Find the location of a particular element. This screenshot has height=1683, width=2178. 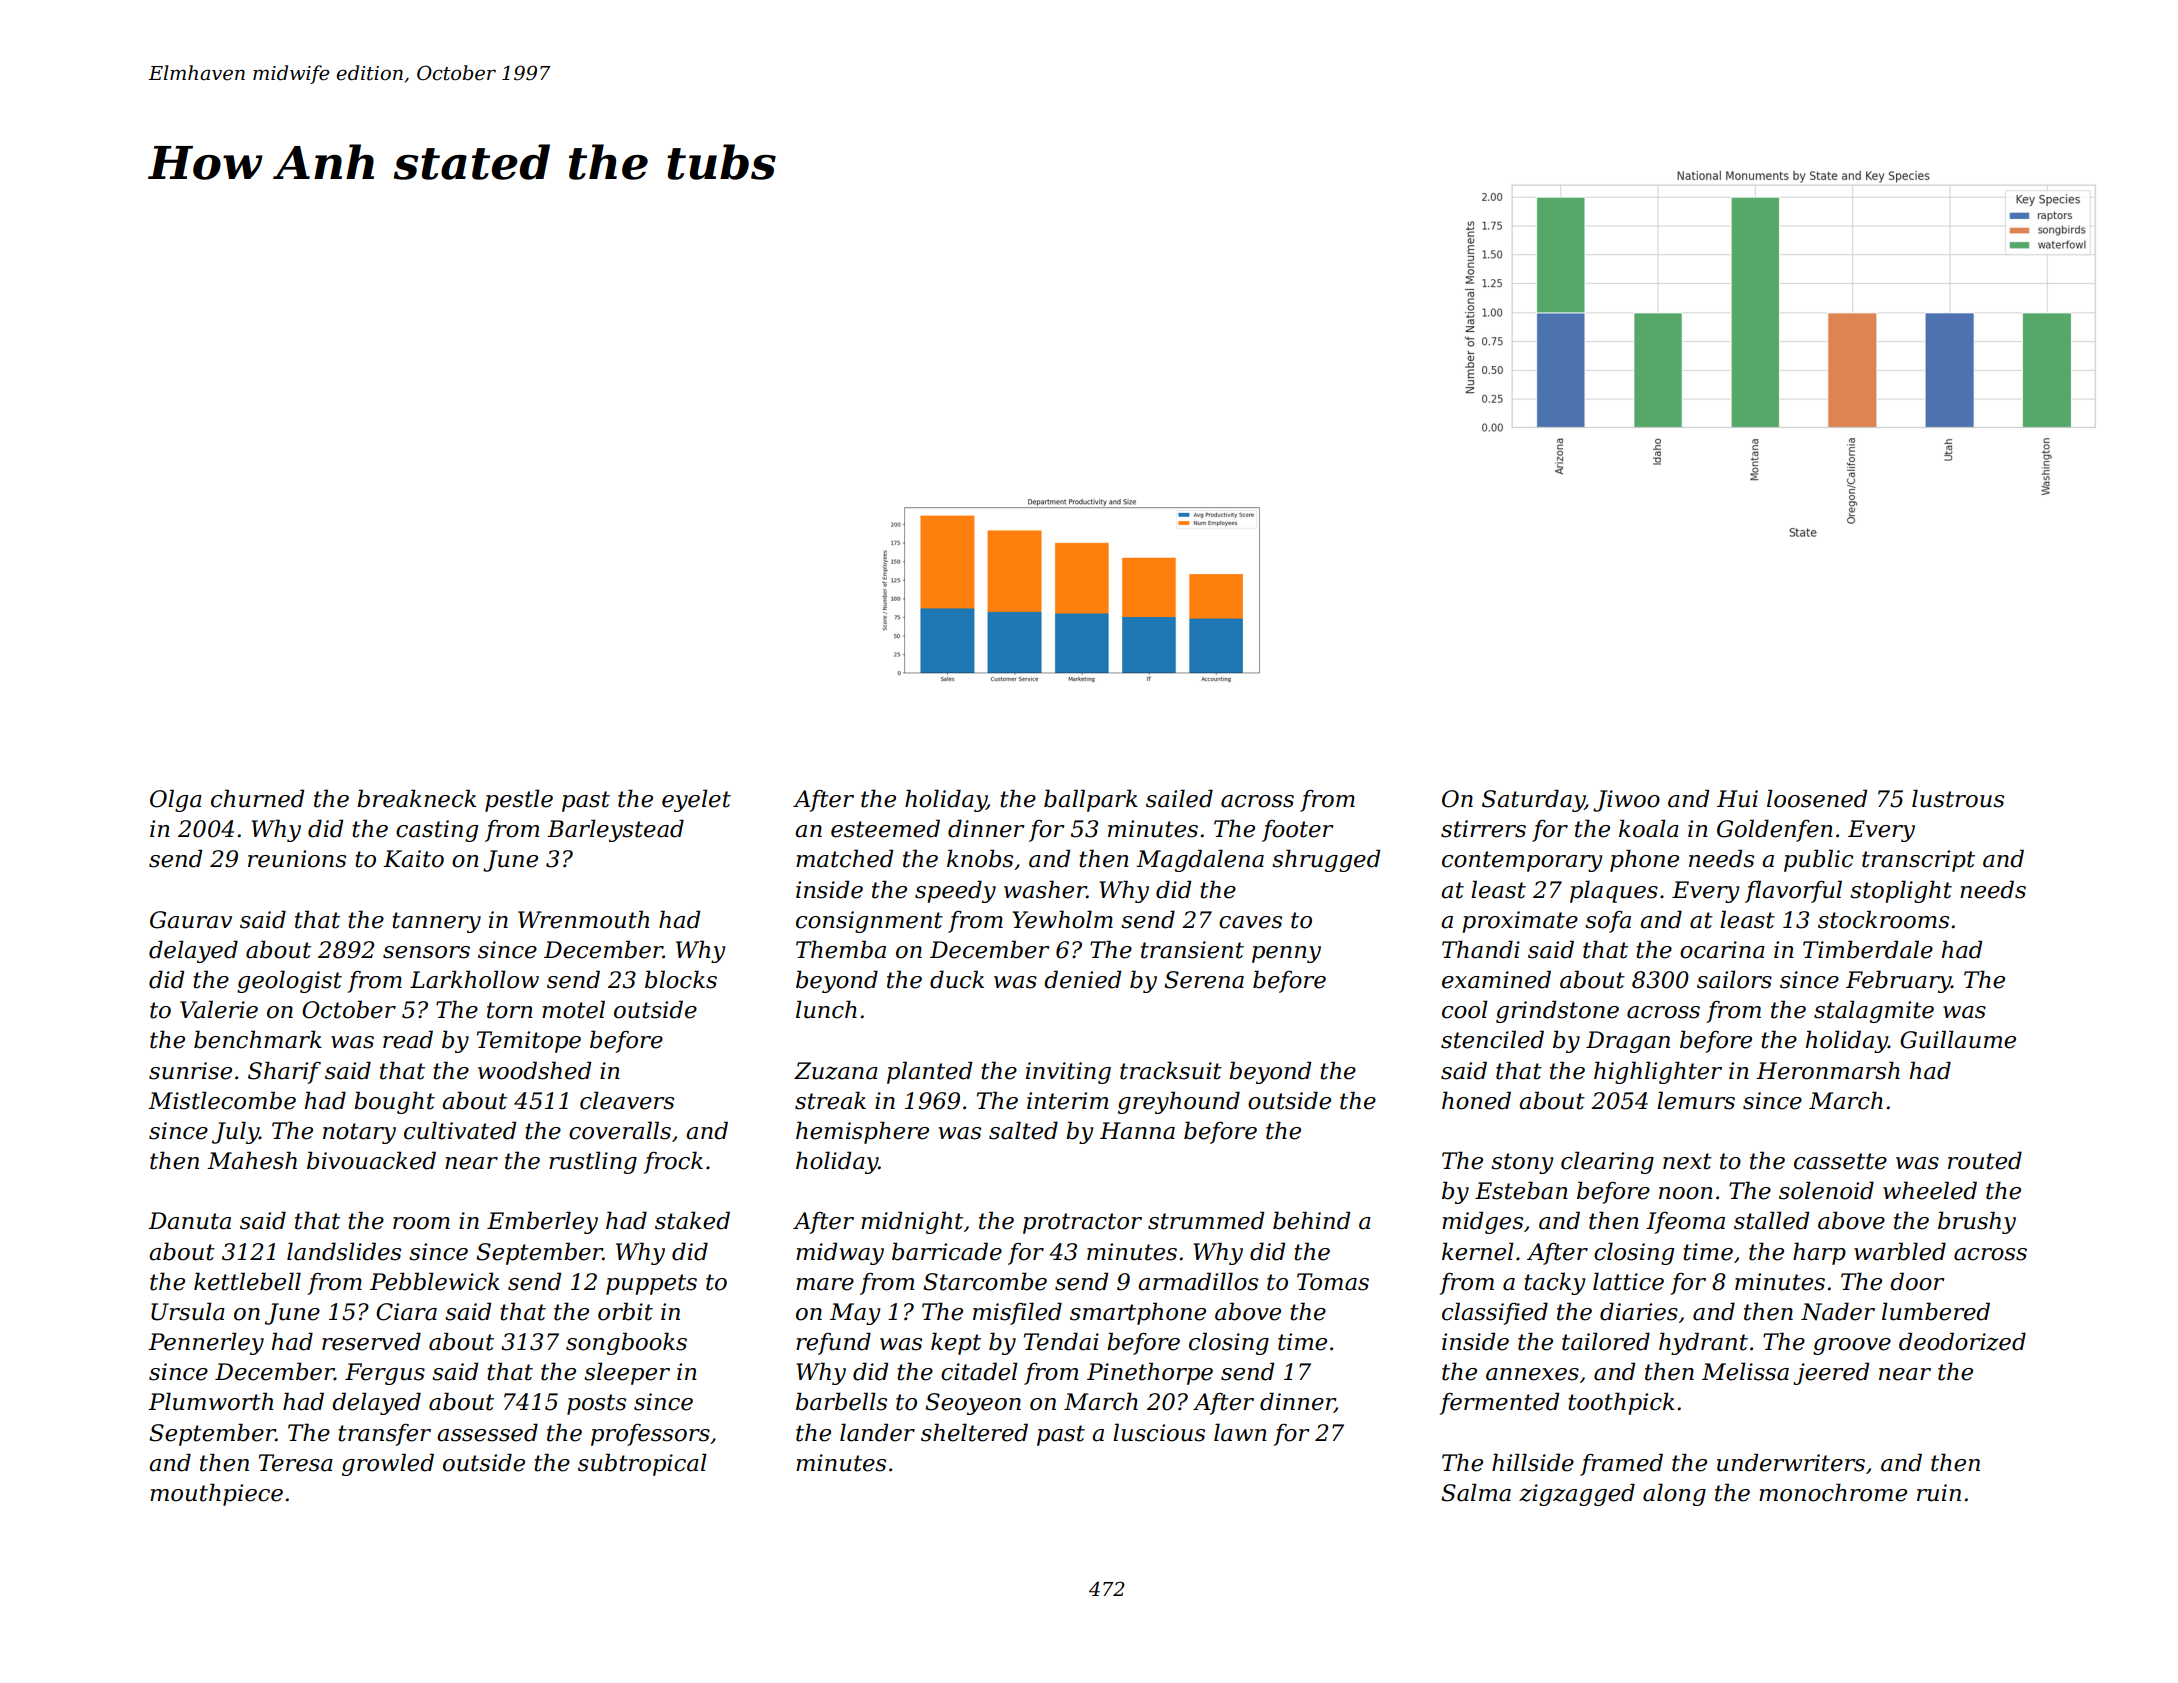

tracksuit is located at coordinates (1171, 1070).
